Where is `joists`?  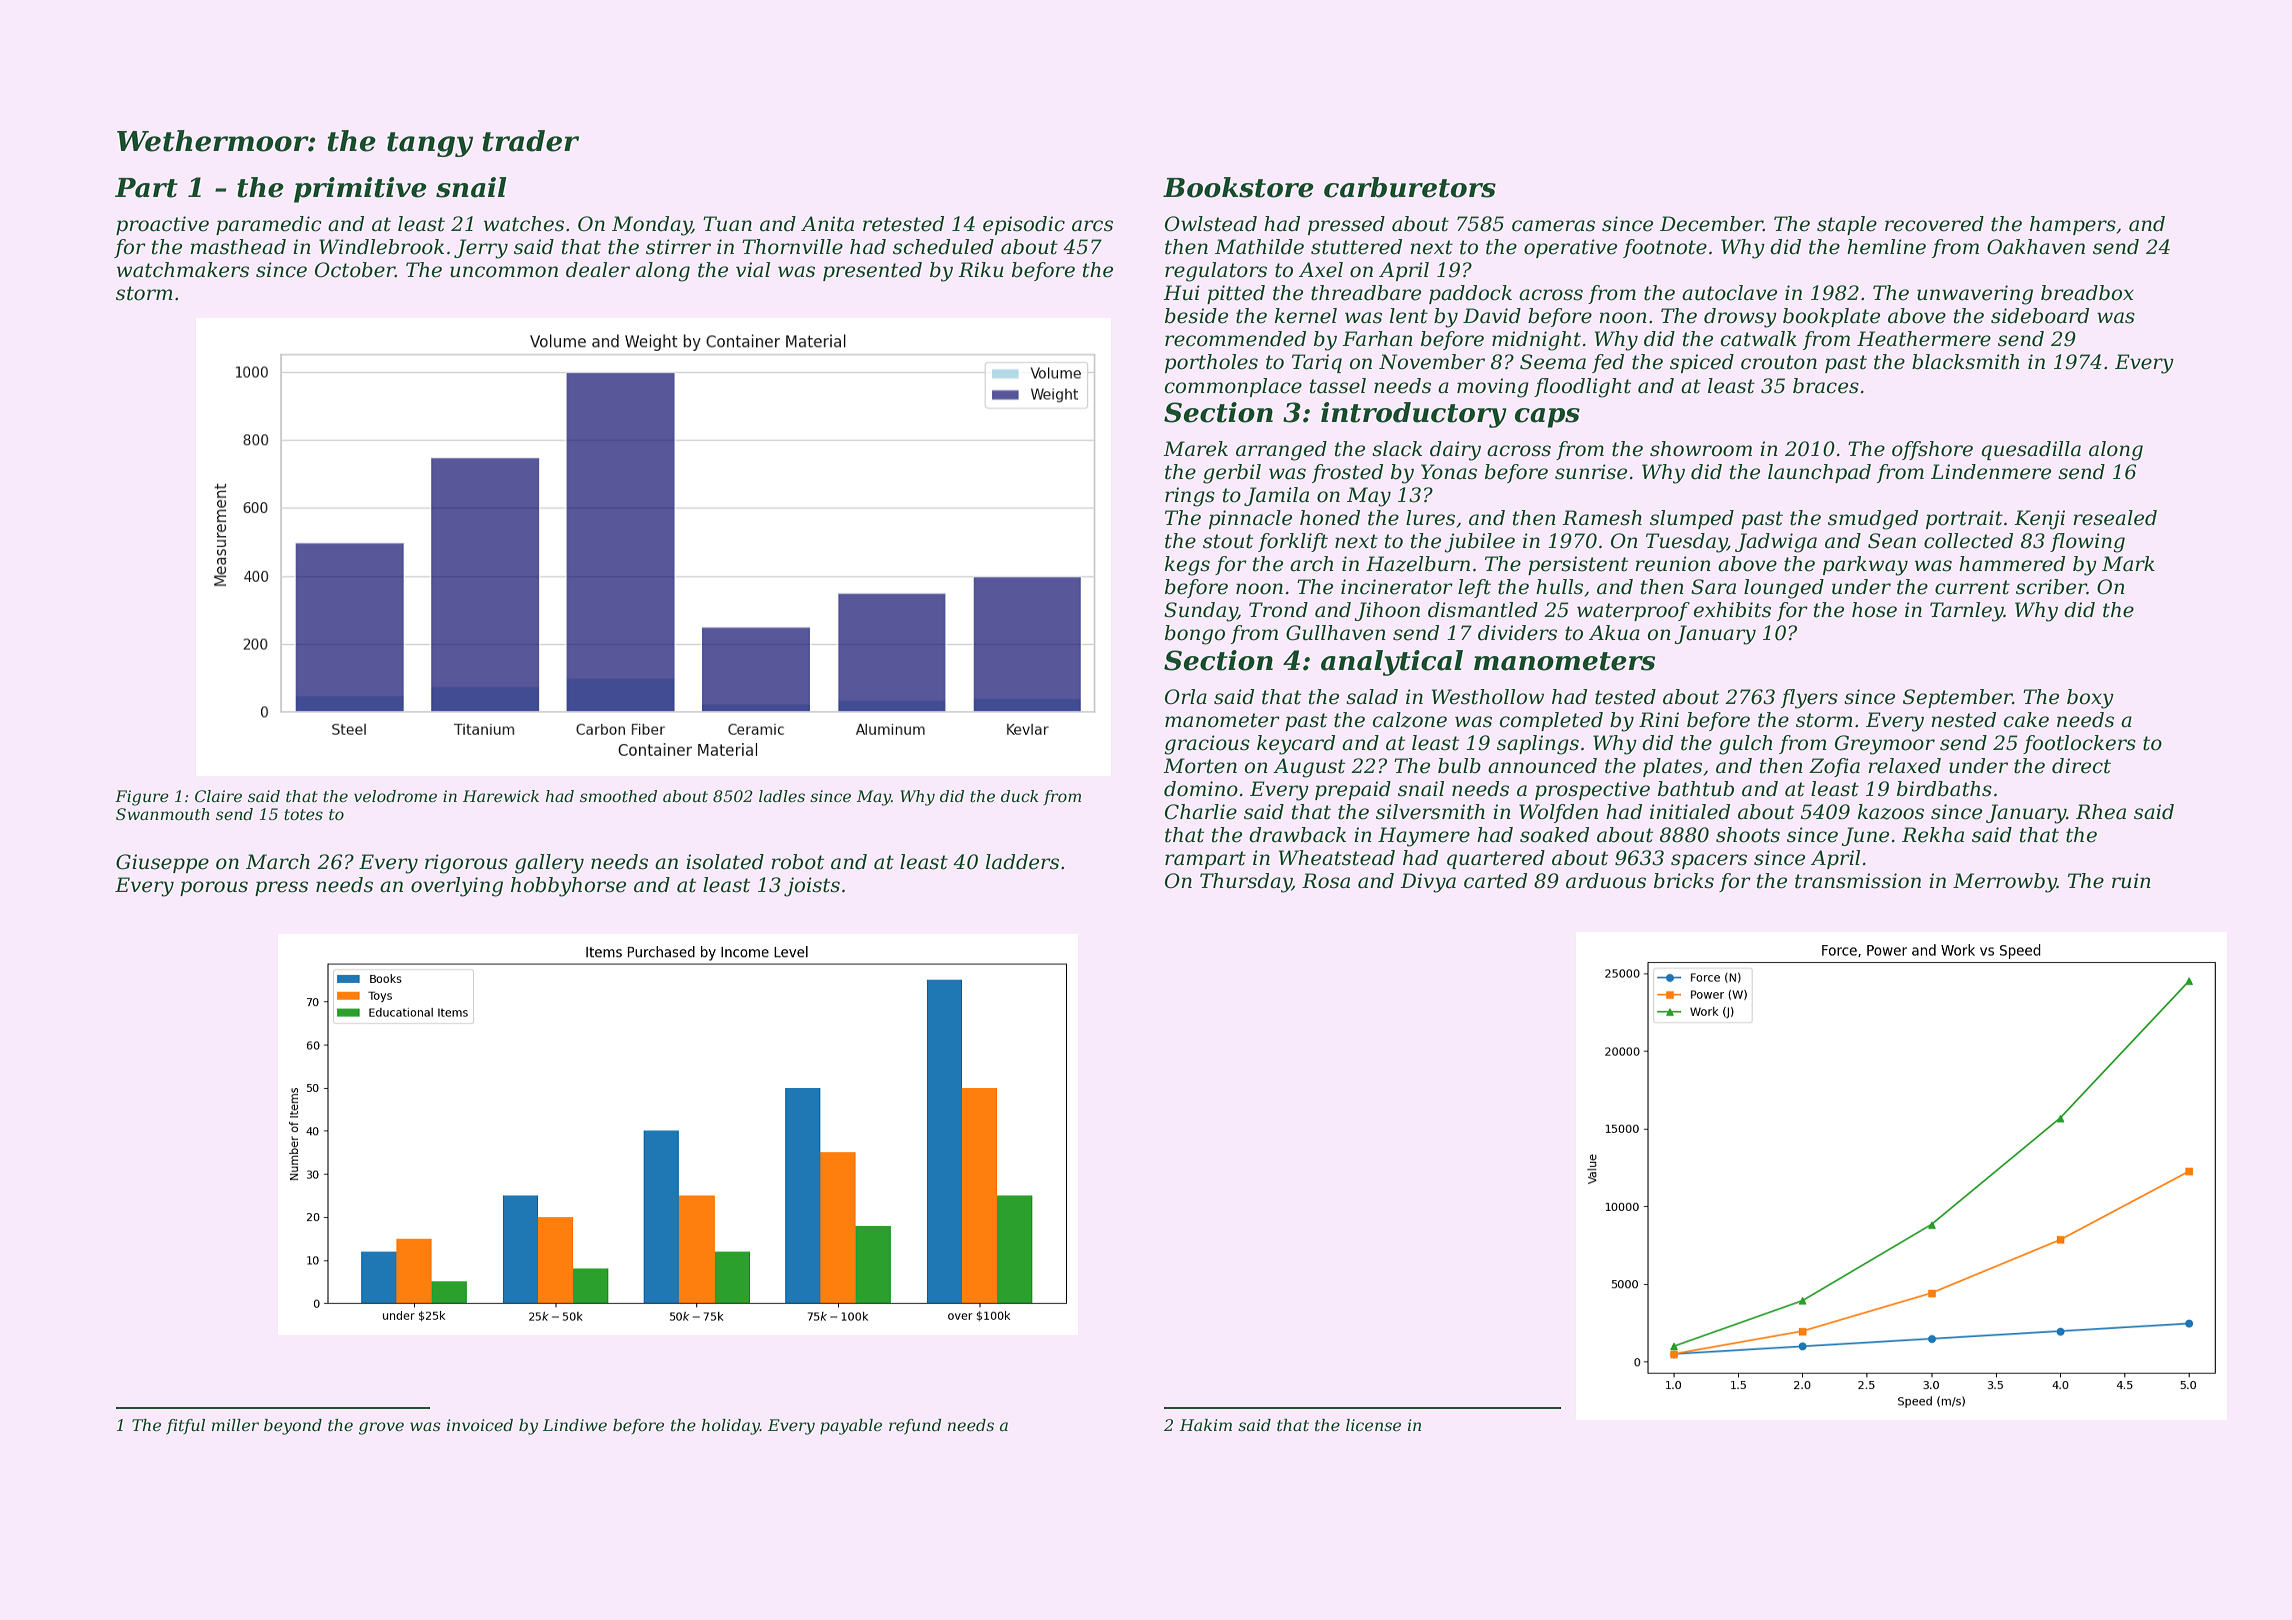 joists is located at coordinates (812, 887).
